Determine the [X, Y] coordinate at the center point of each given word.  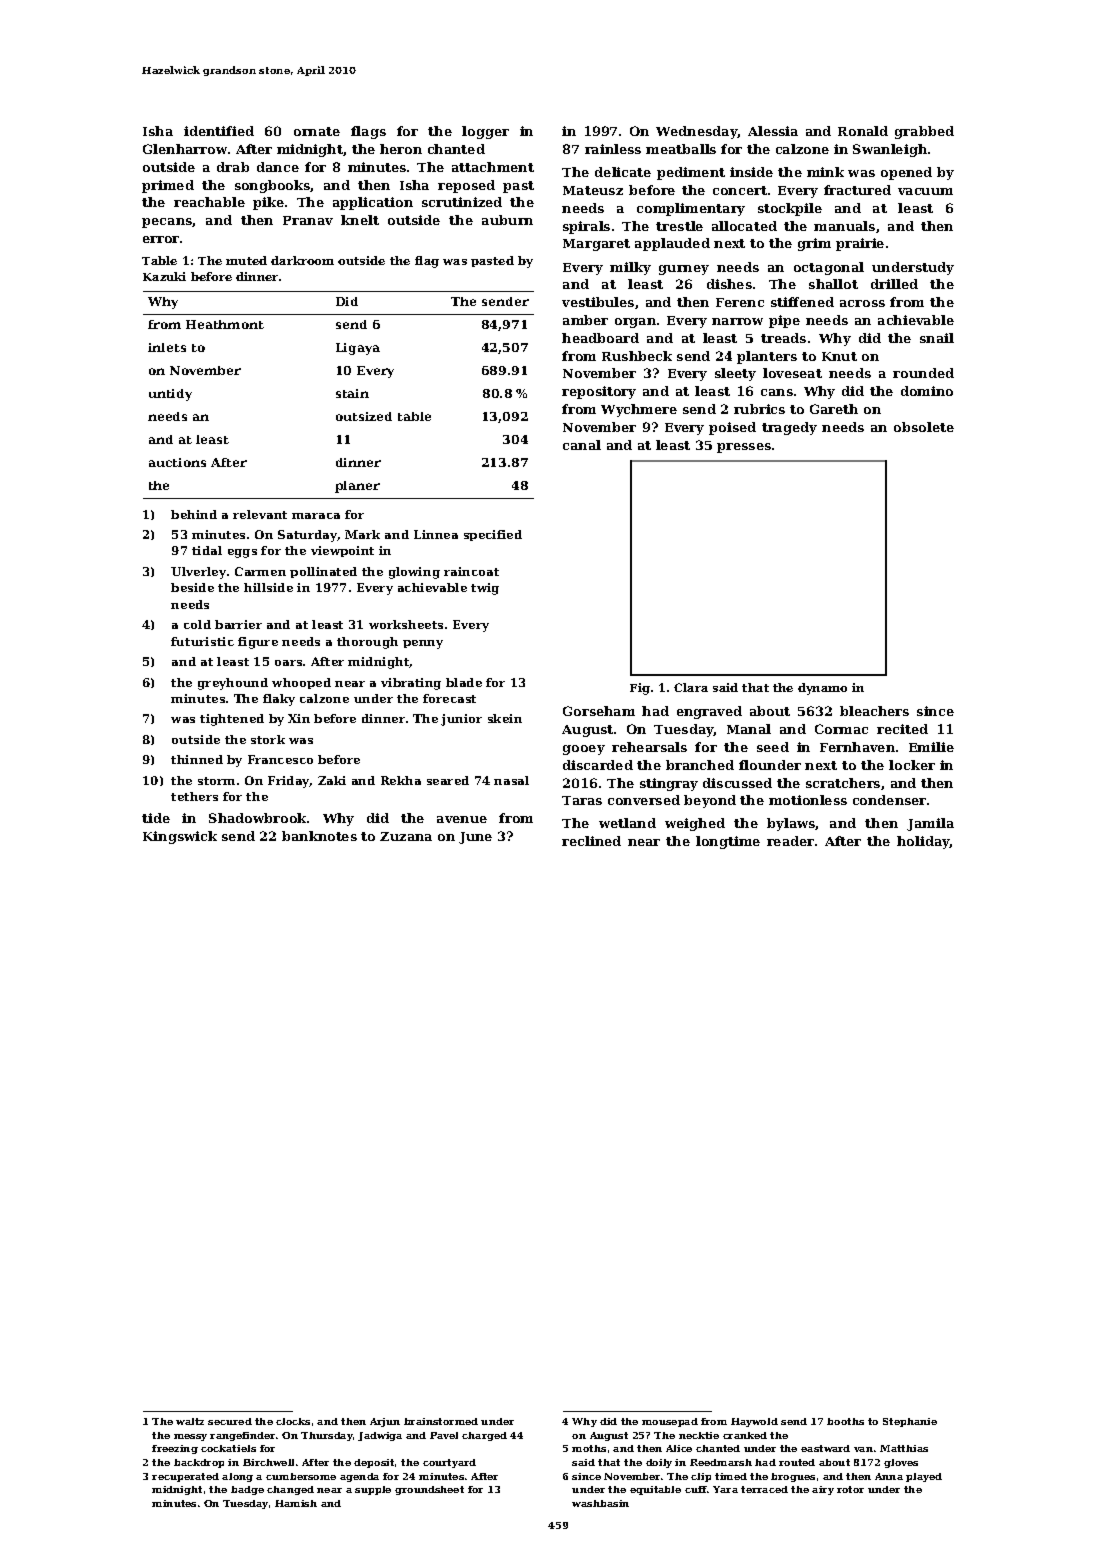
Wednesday [697, 132]
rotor [850, 1489]
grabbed [924, 132]
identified [219, 131]
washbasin [600, 1503]
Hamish [296, 1503]
